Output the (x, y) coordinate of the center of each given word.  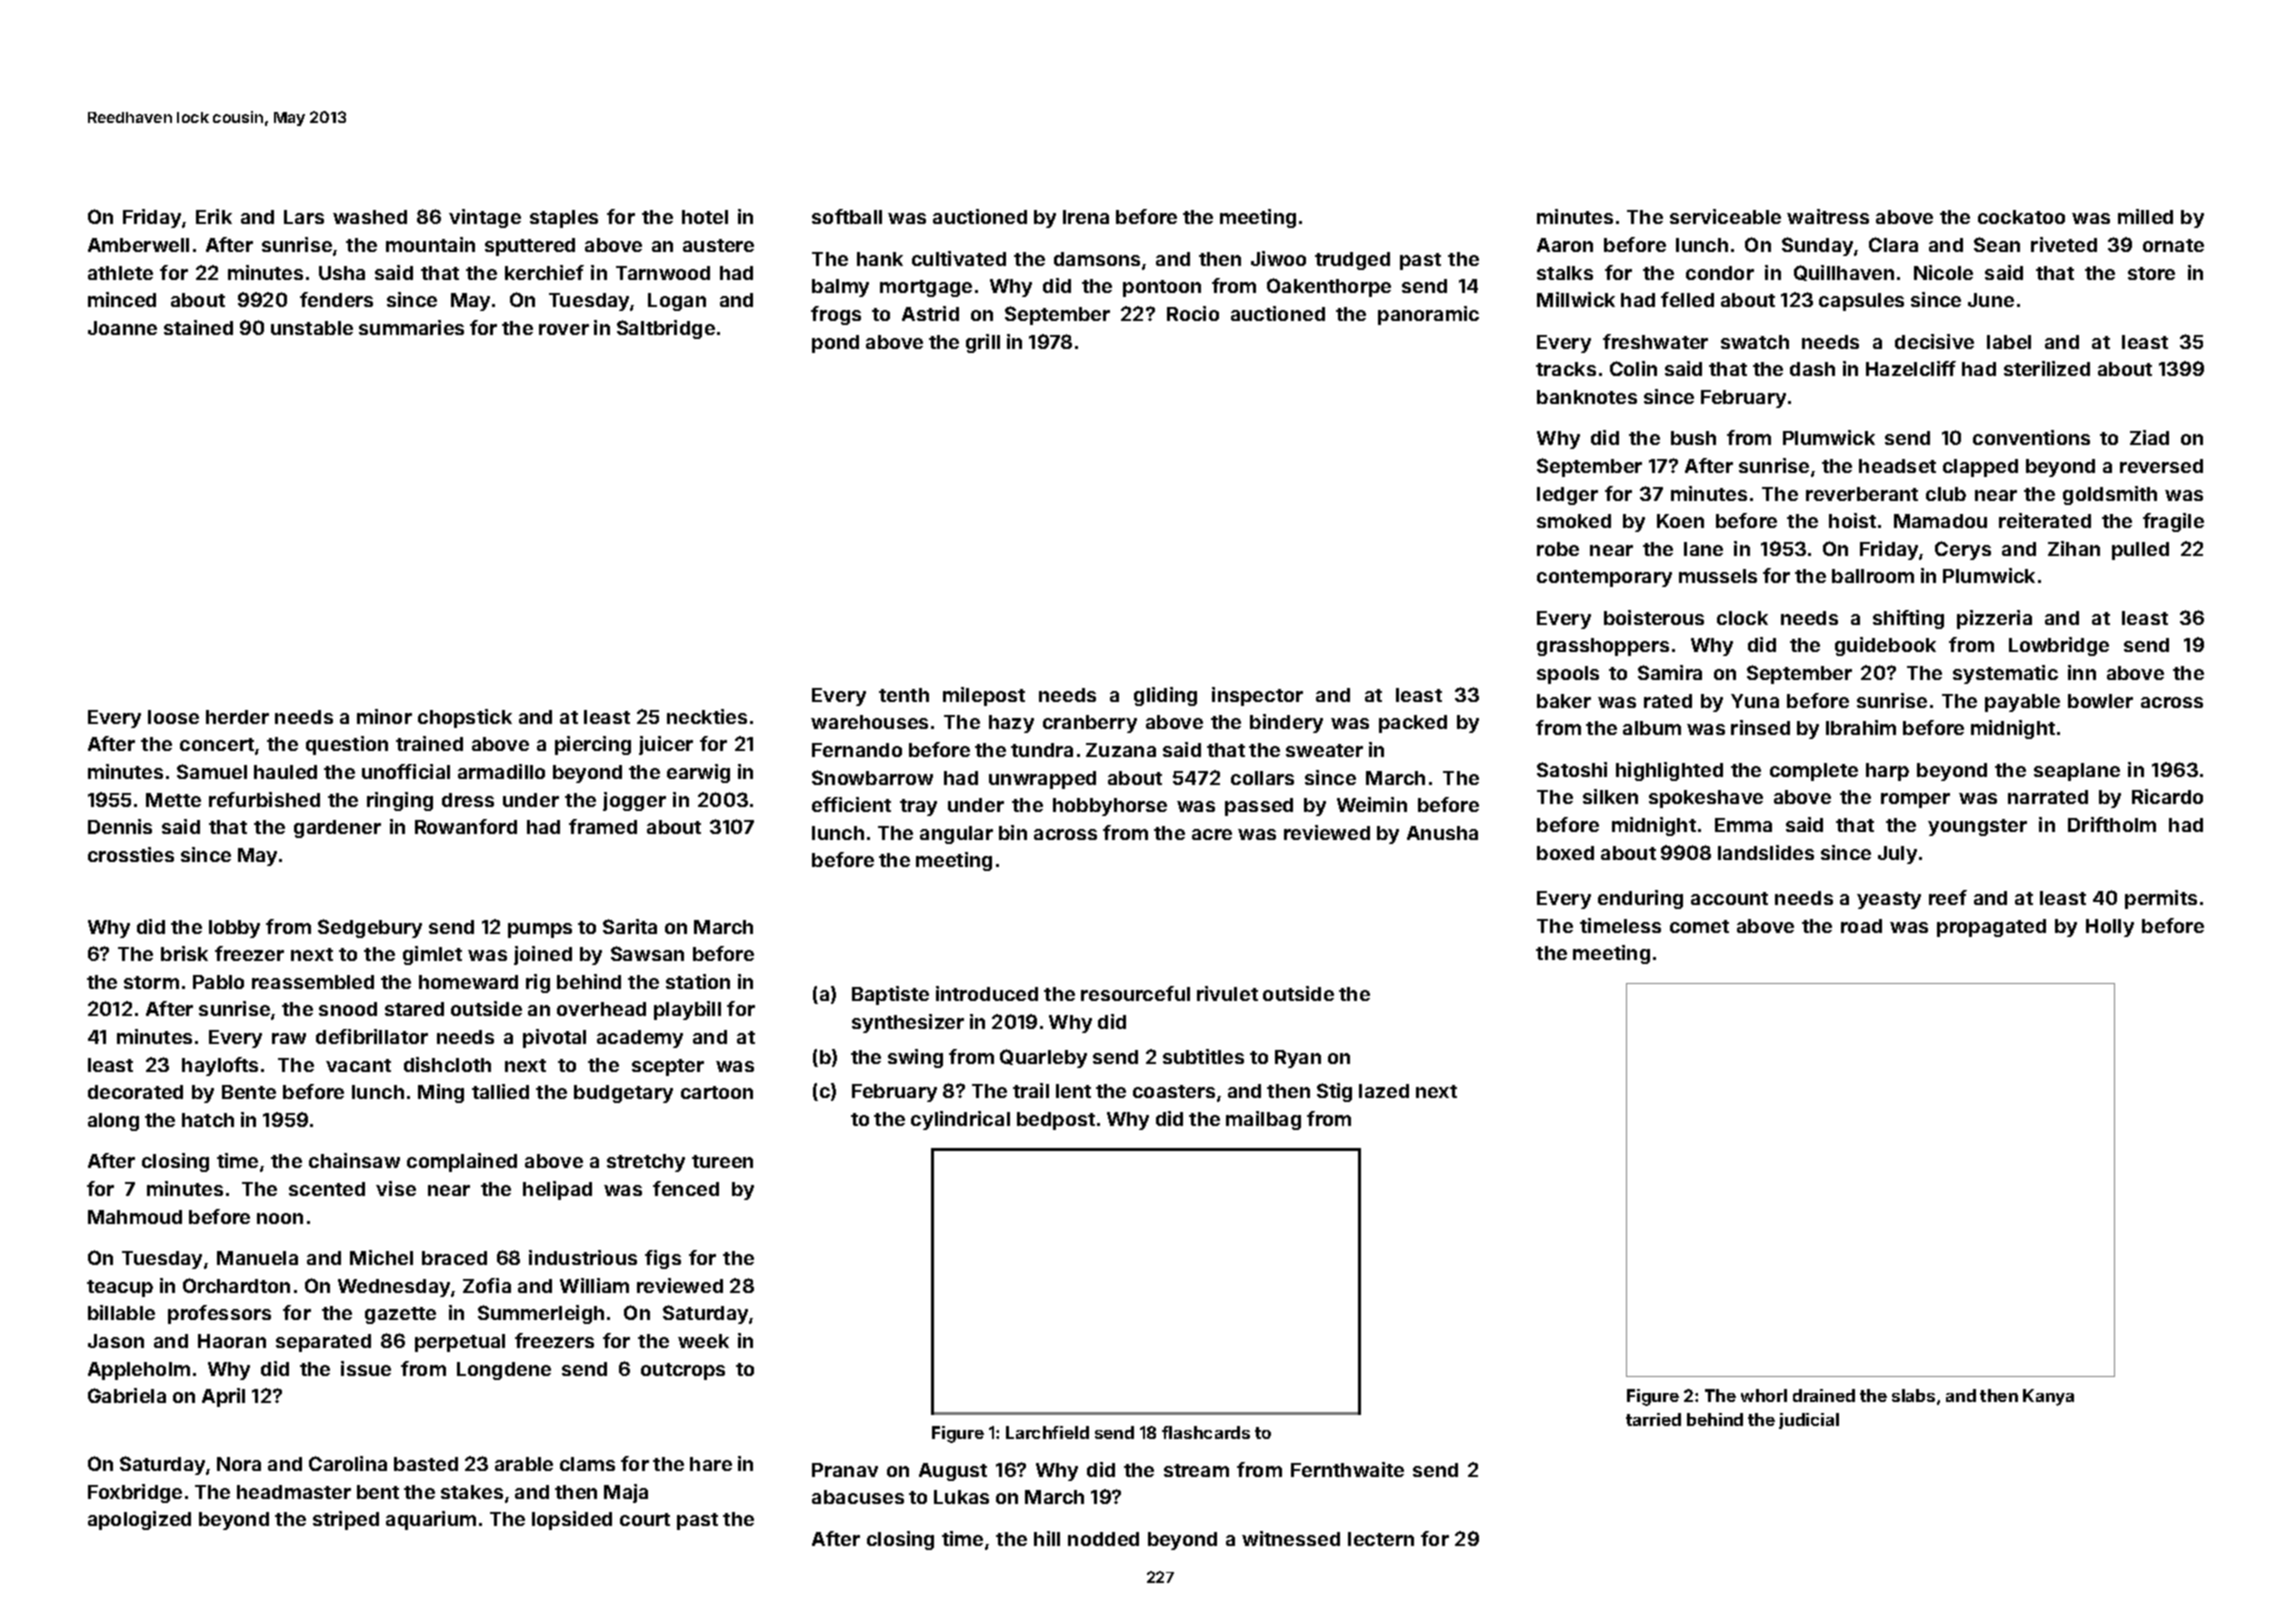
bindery (1286, 723)
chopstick (465, 718)
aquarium (431, 1520)
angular (956, 835)
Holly (2110, 928)
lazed (1384, 1091)
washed (370, 217)
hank (880, 259)
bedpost (1056, 1121)
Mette (173, 800)
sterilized (2047, 368)
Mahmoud (135, 1217)
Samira (1670, 672)
